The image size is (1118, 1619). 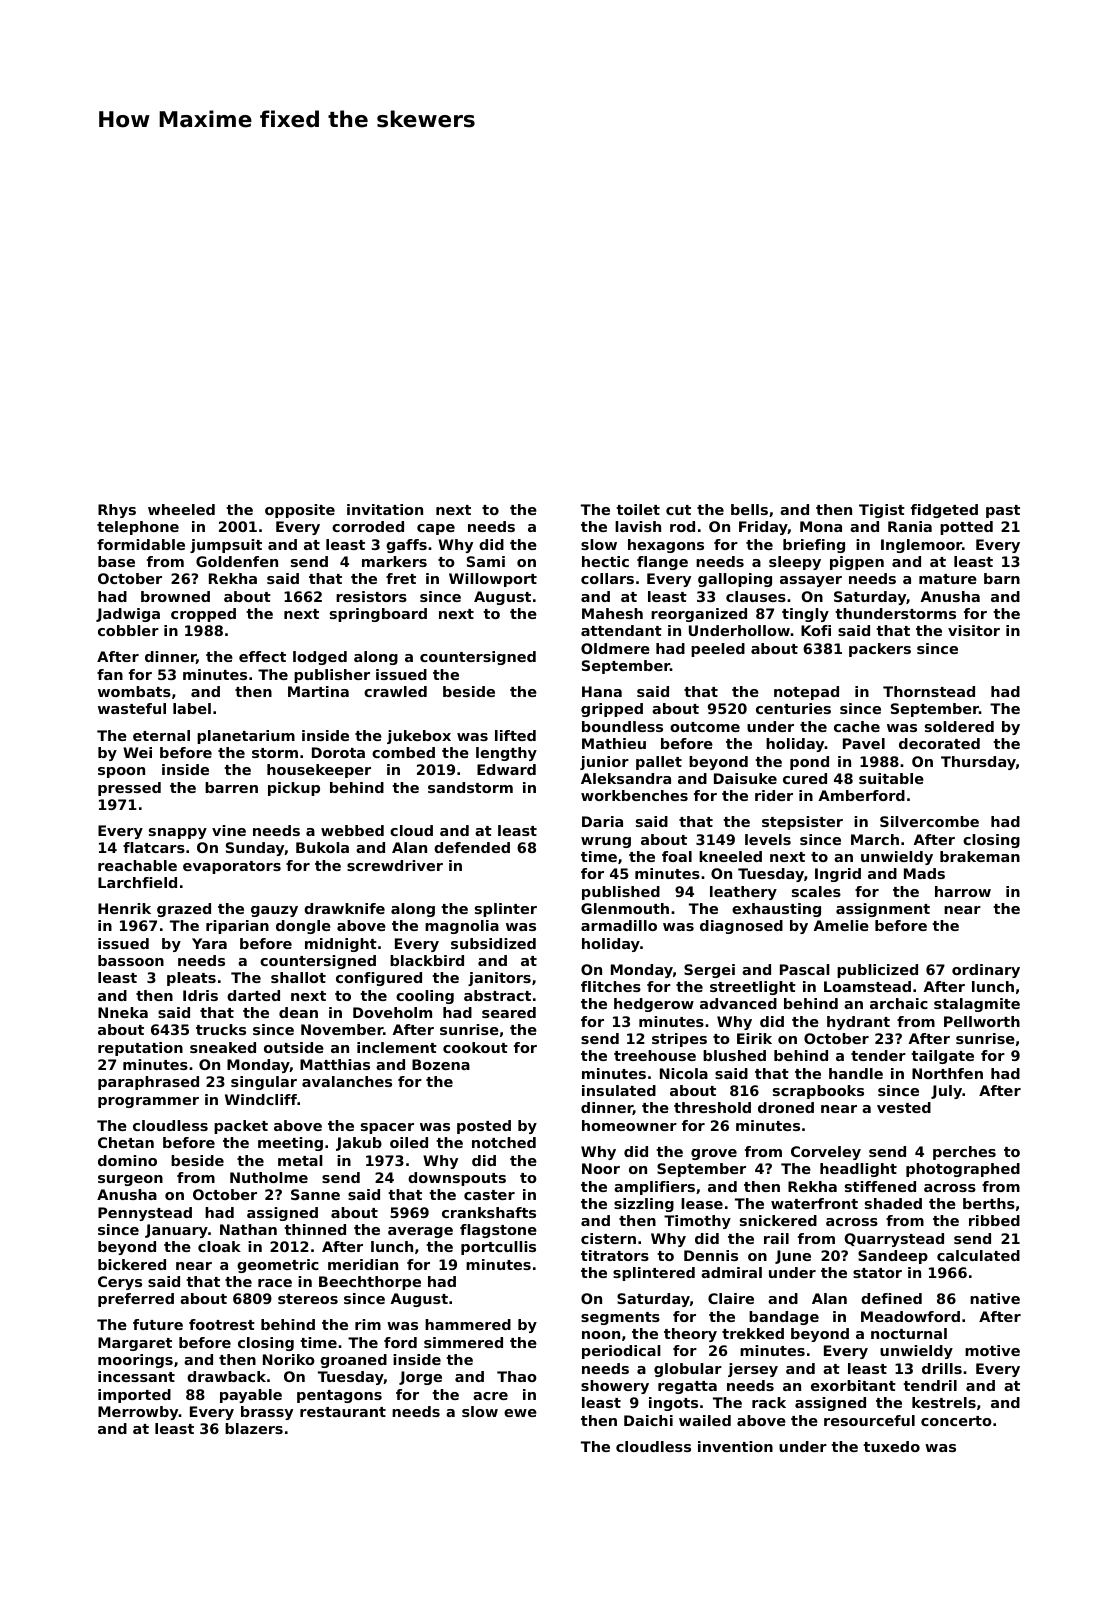 I want to click on calculated, so click(x=978, y=1255).
